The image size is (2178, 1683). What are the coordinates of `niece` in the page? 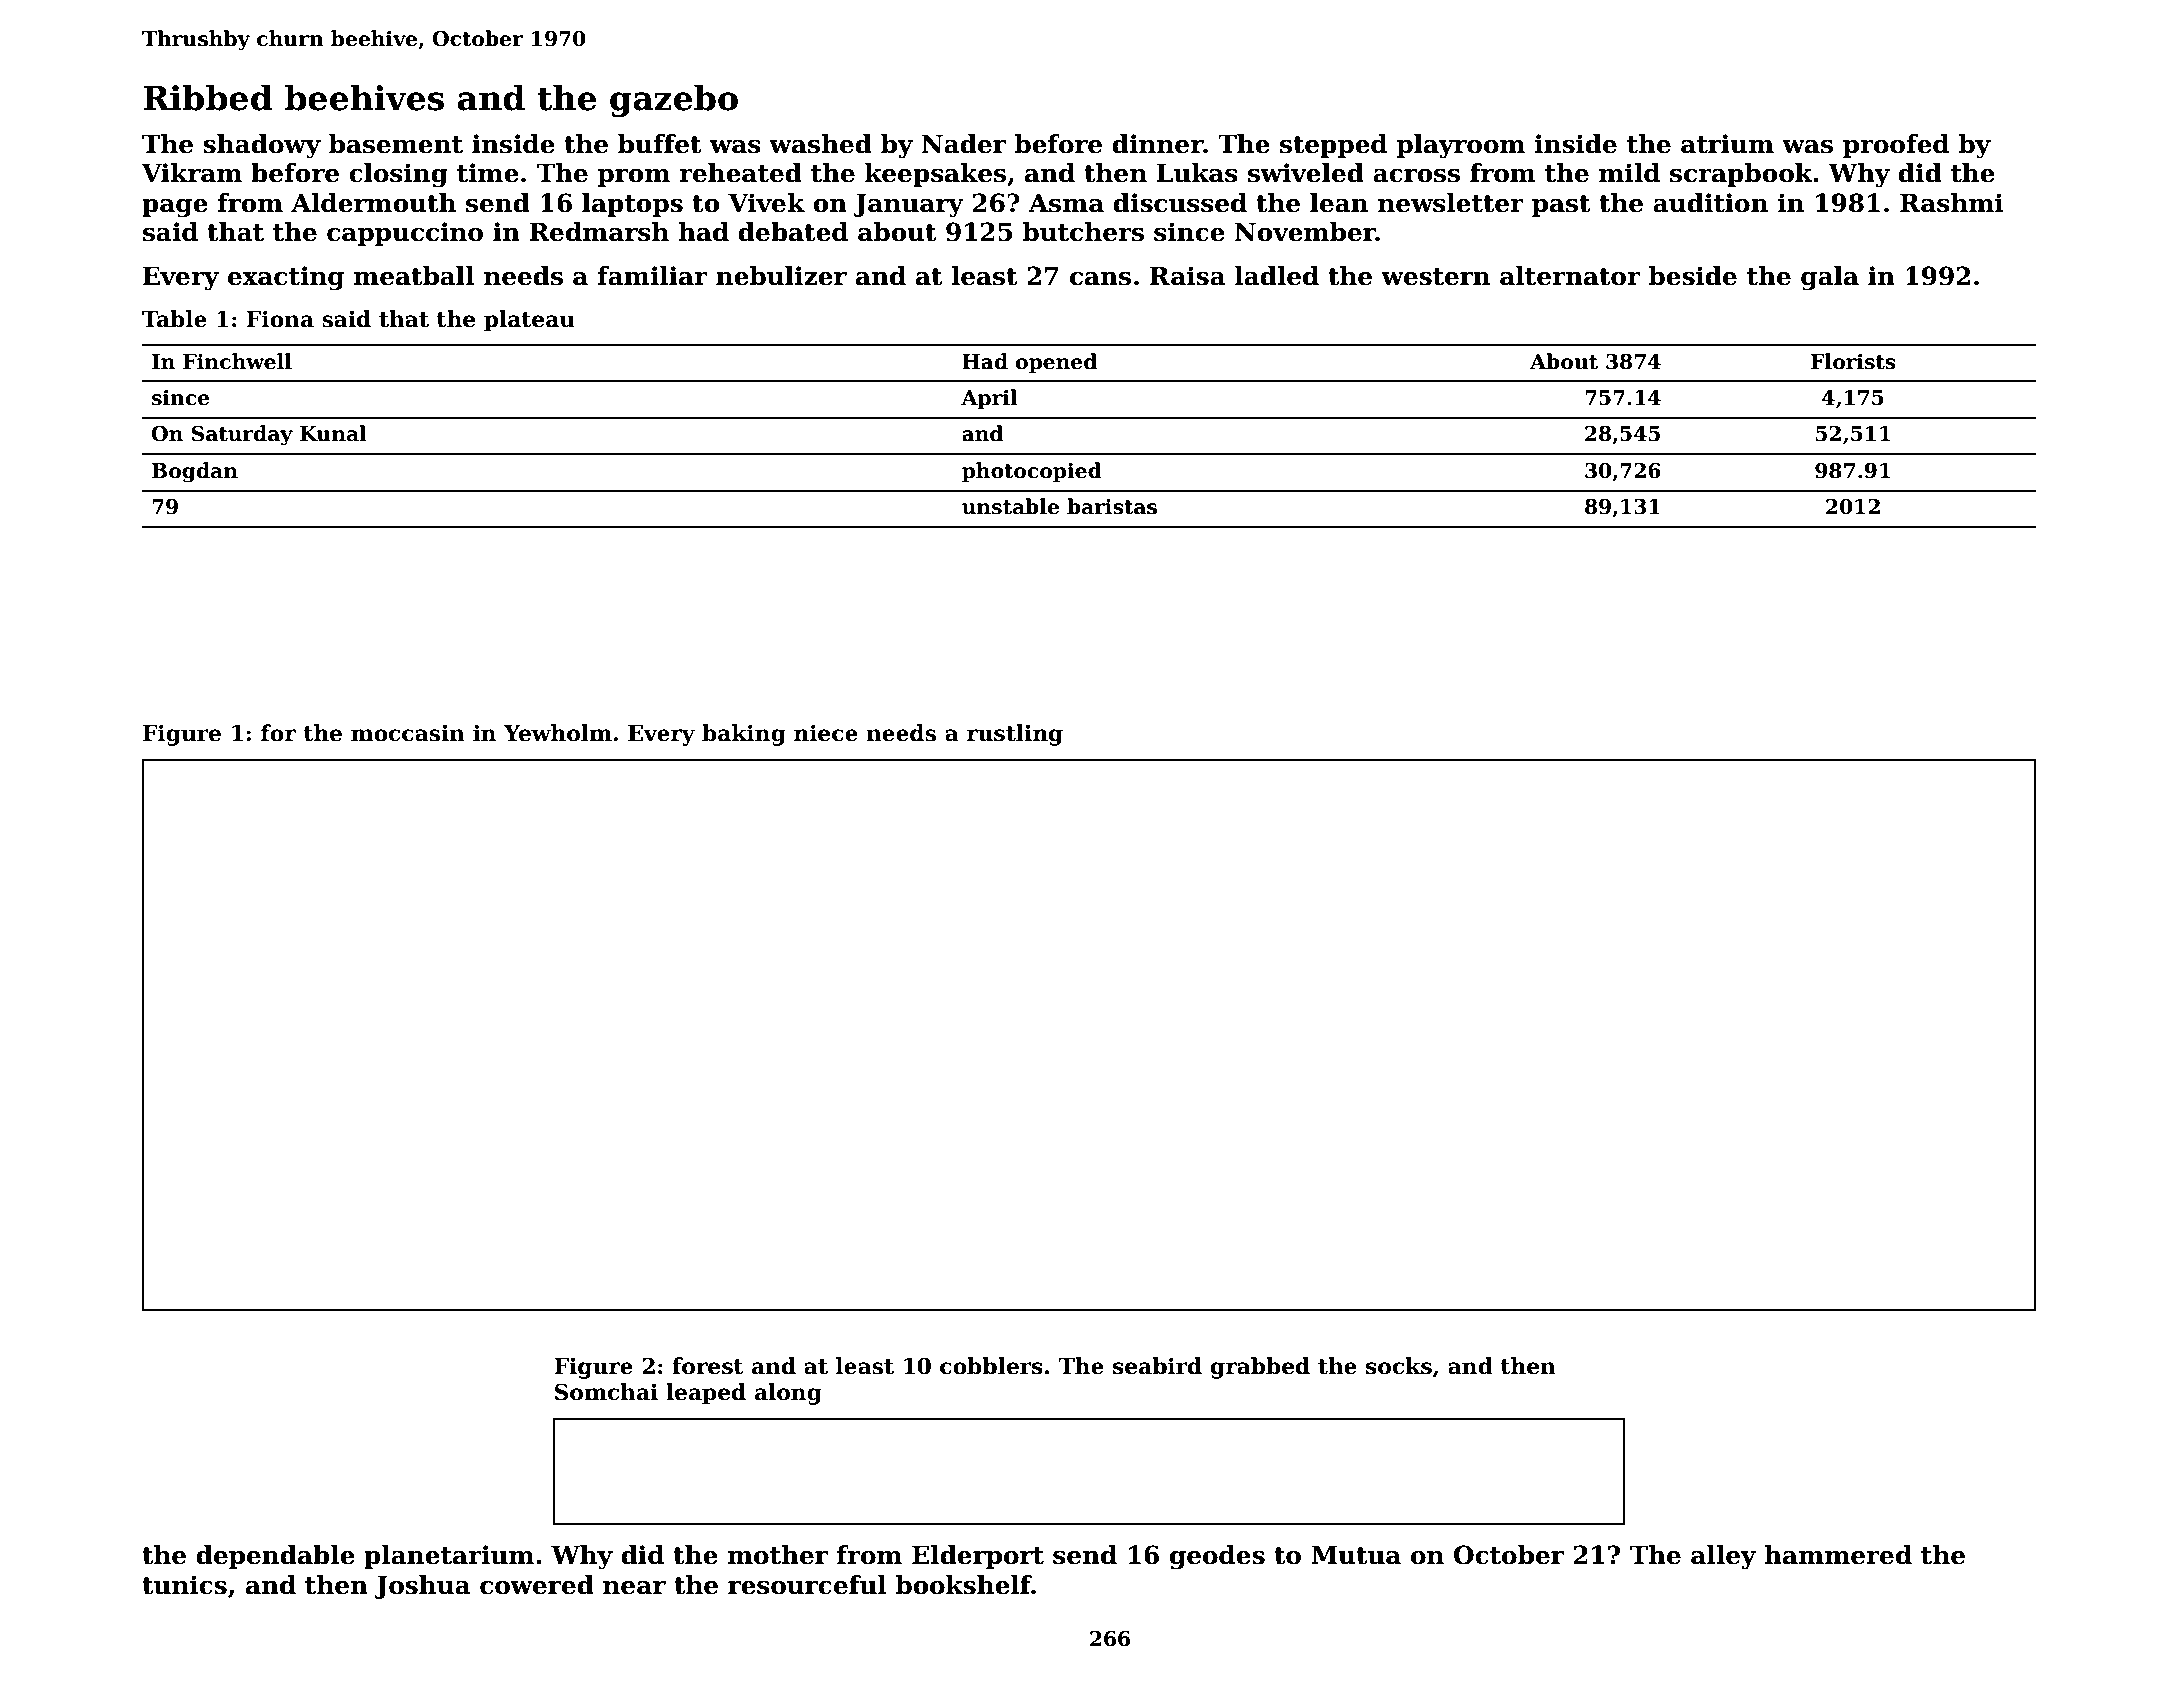 It's located at (826, 733).
